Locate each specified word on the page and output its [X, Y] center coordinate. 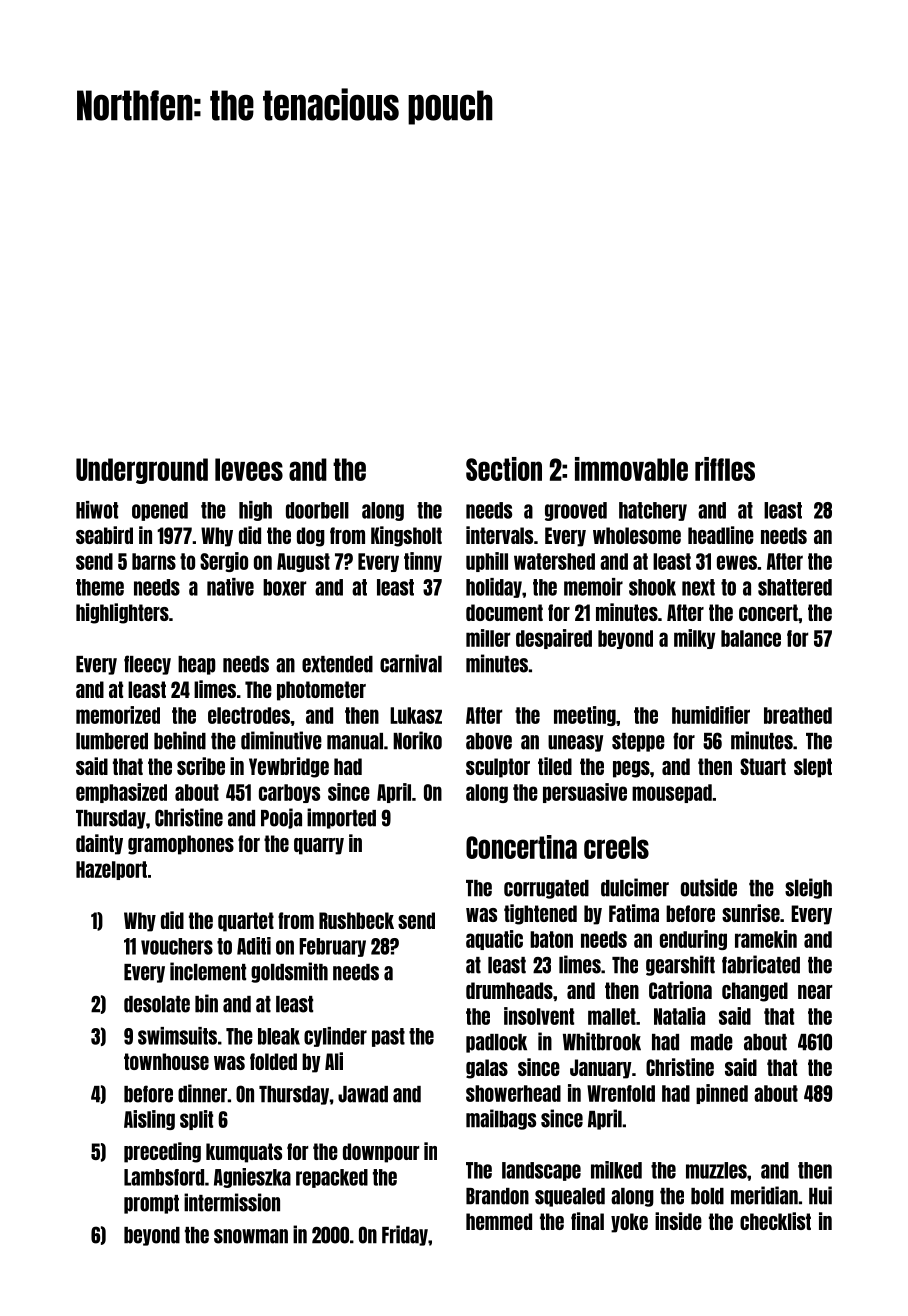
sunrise [751, 913]
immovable [631, 469]
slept [813, 768]
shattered [795, 587]
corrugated [546, 889]
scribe [201, 766]
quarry [319, 846]
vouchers [177, 946]
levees [249, 469]
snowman [251, 1236]
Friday [405, 1235]
